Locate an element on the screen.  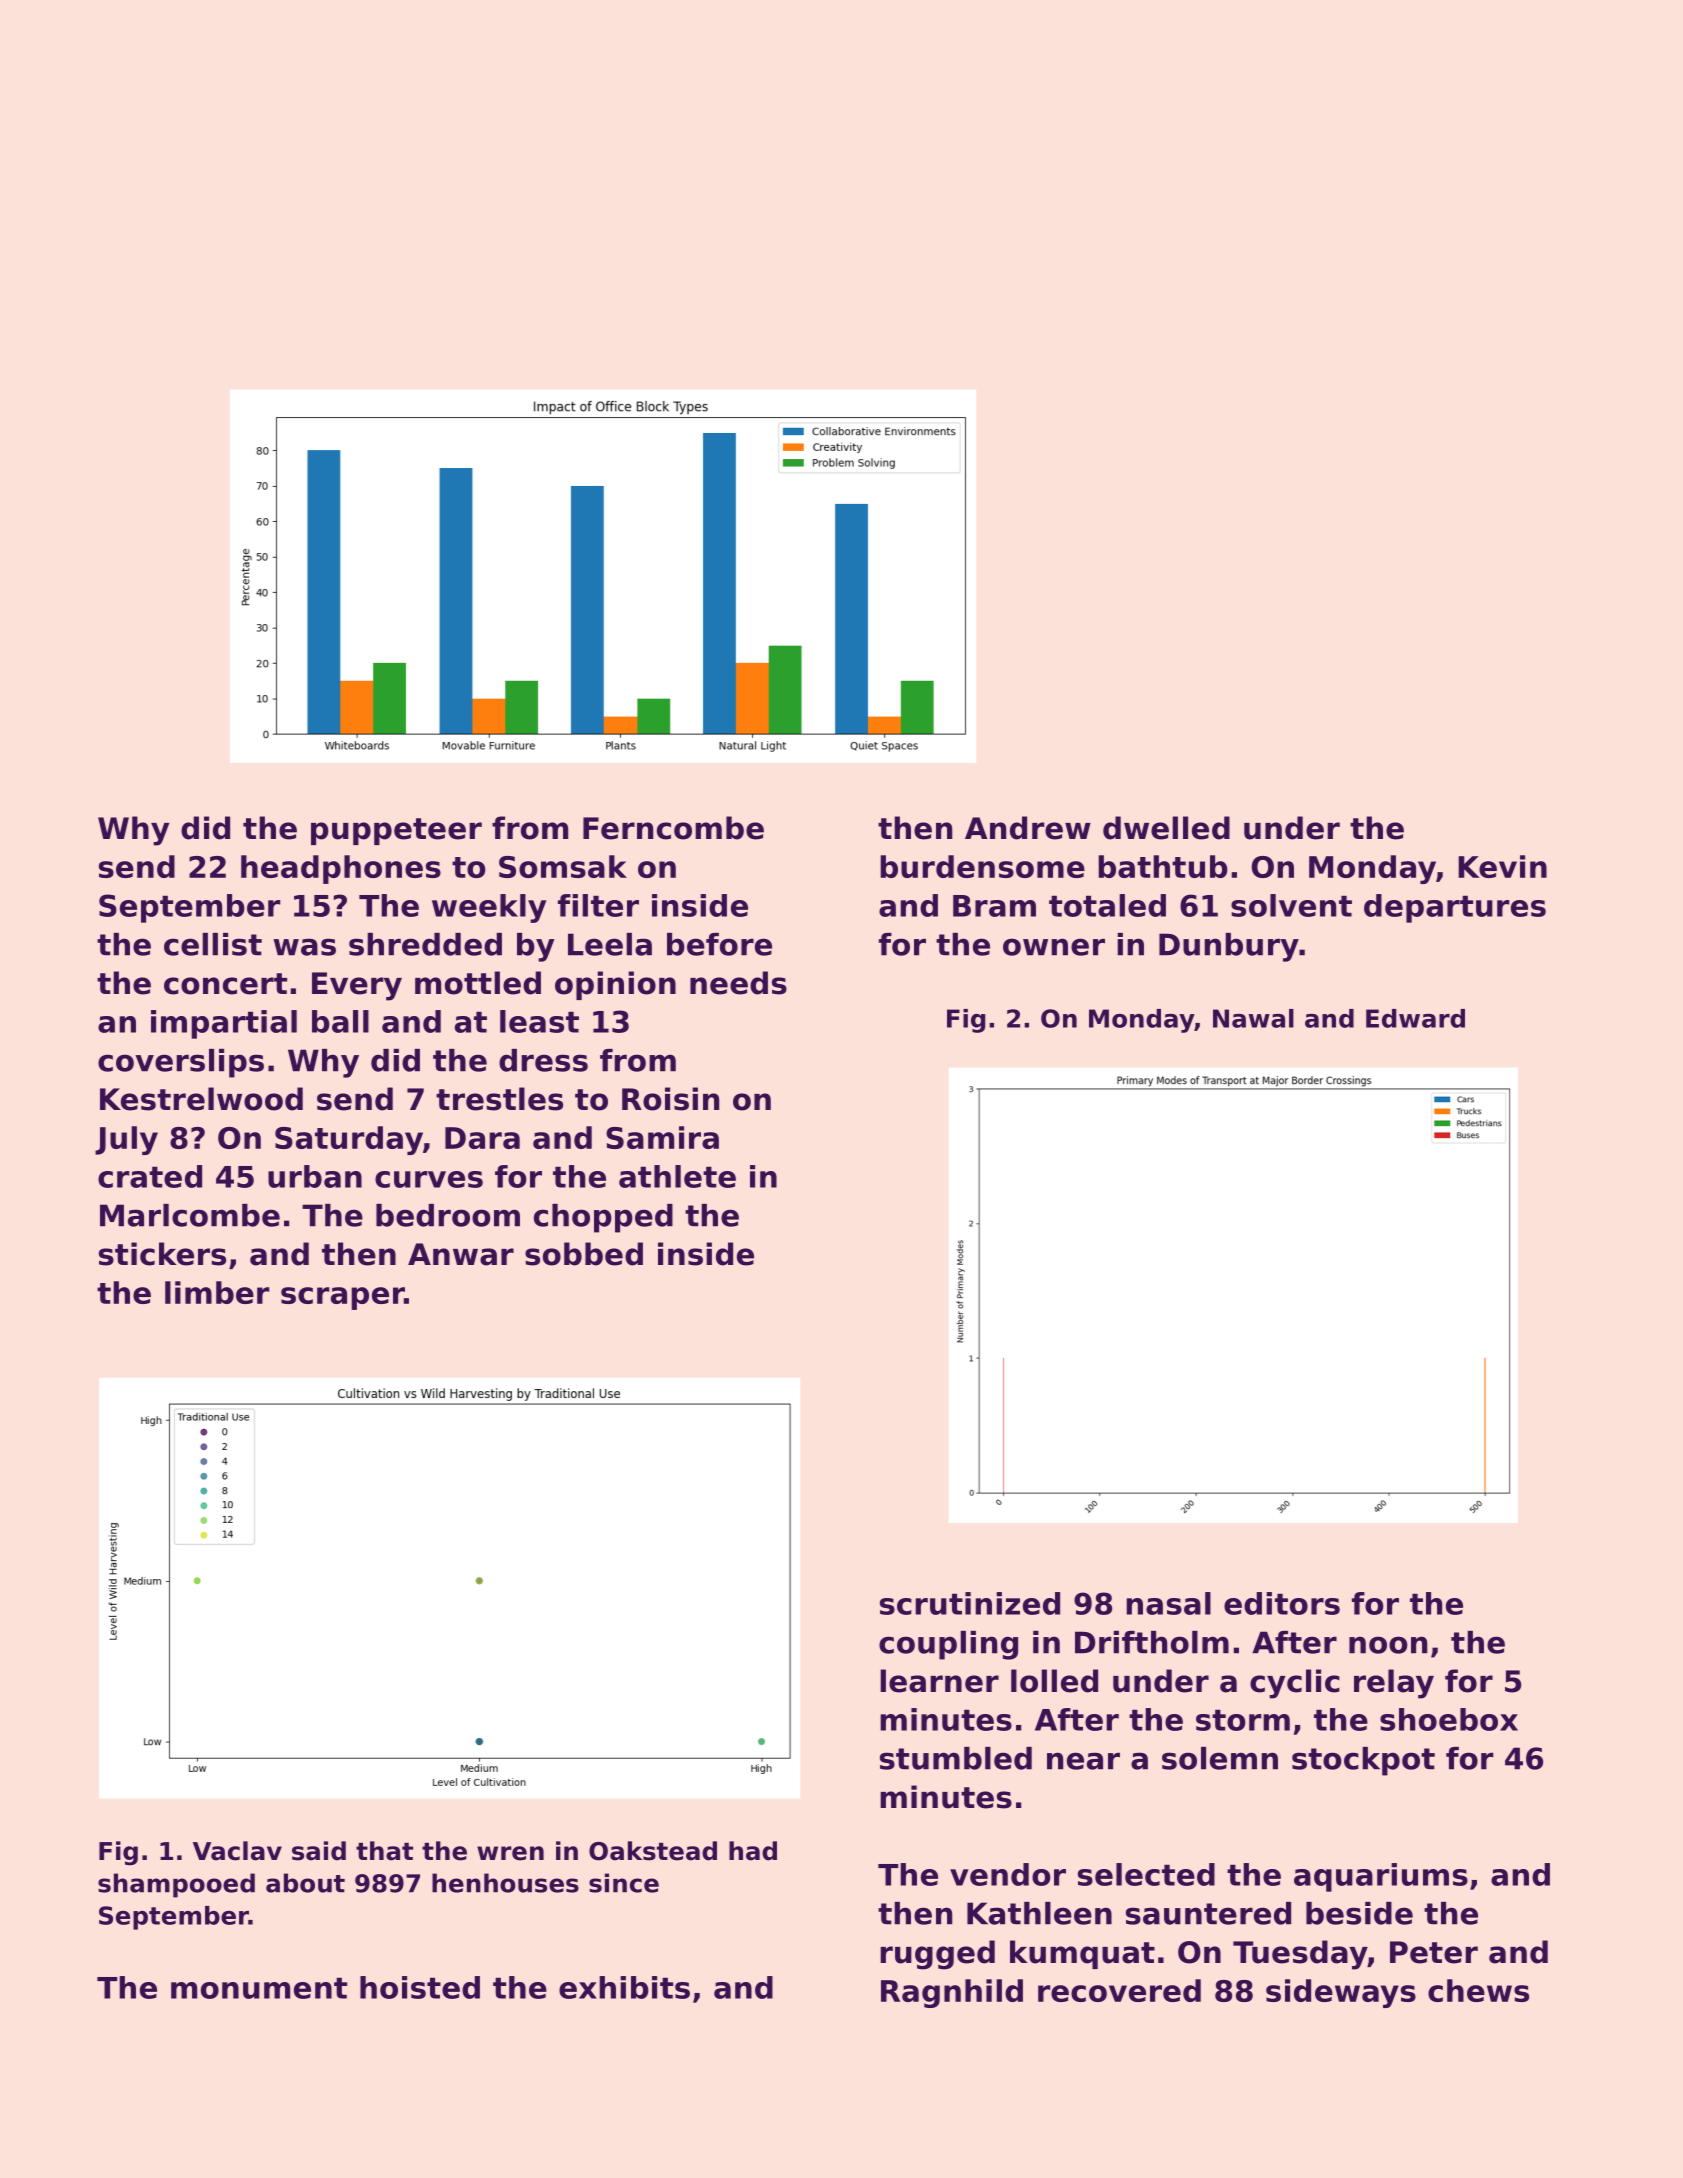
had is located at coordinates (753, 1851).
